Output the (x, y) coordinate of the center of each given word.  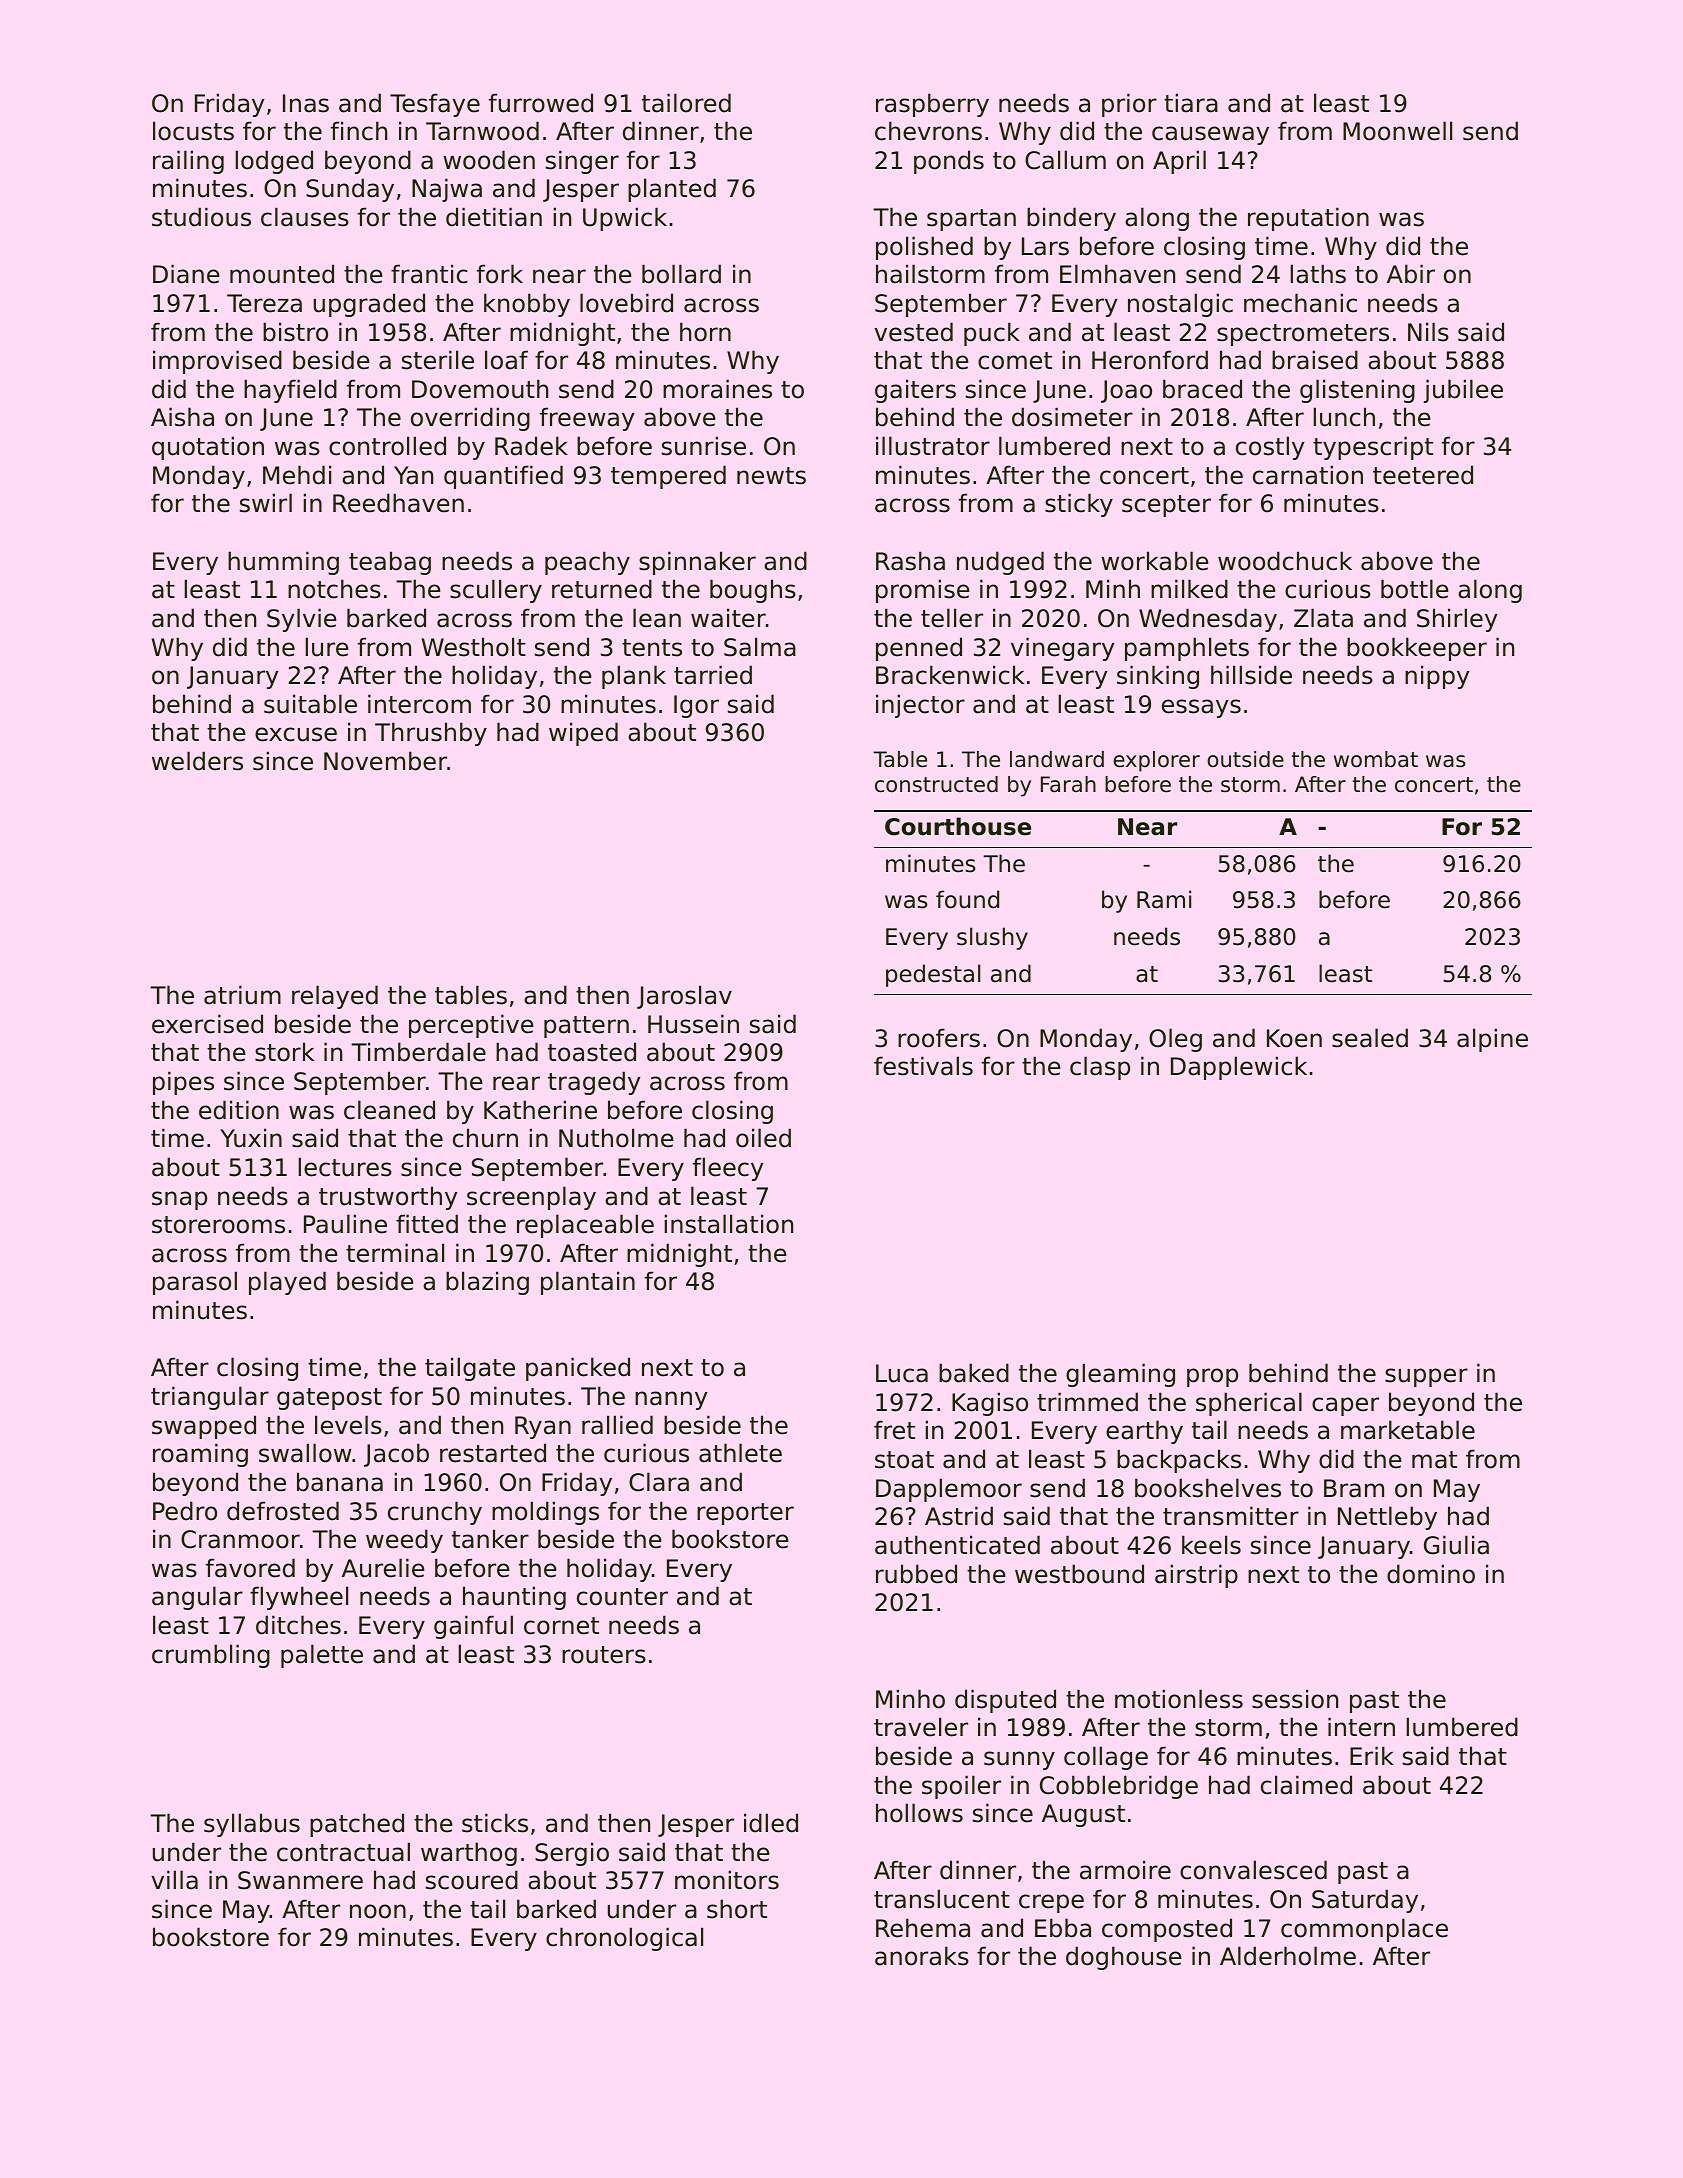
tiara (1191, 103)
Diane (186, 274)
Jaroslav (684, 997)
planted (672, 190)
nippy (1437, 677)
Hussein (693, 1024)
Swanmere (300, 1880)
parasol (195, 1283)
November (385, 761)
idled (771, 1823)
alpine (1492, 1040)
